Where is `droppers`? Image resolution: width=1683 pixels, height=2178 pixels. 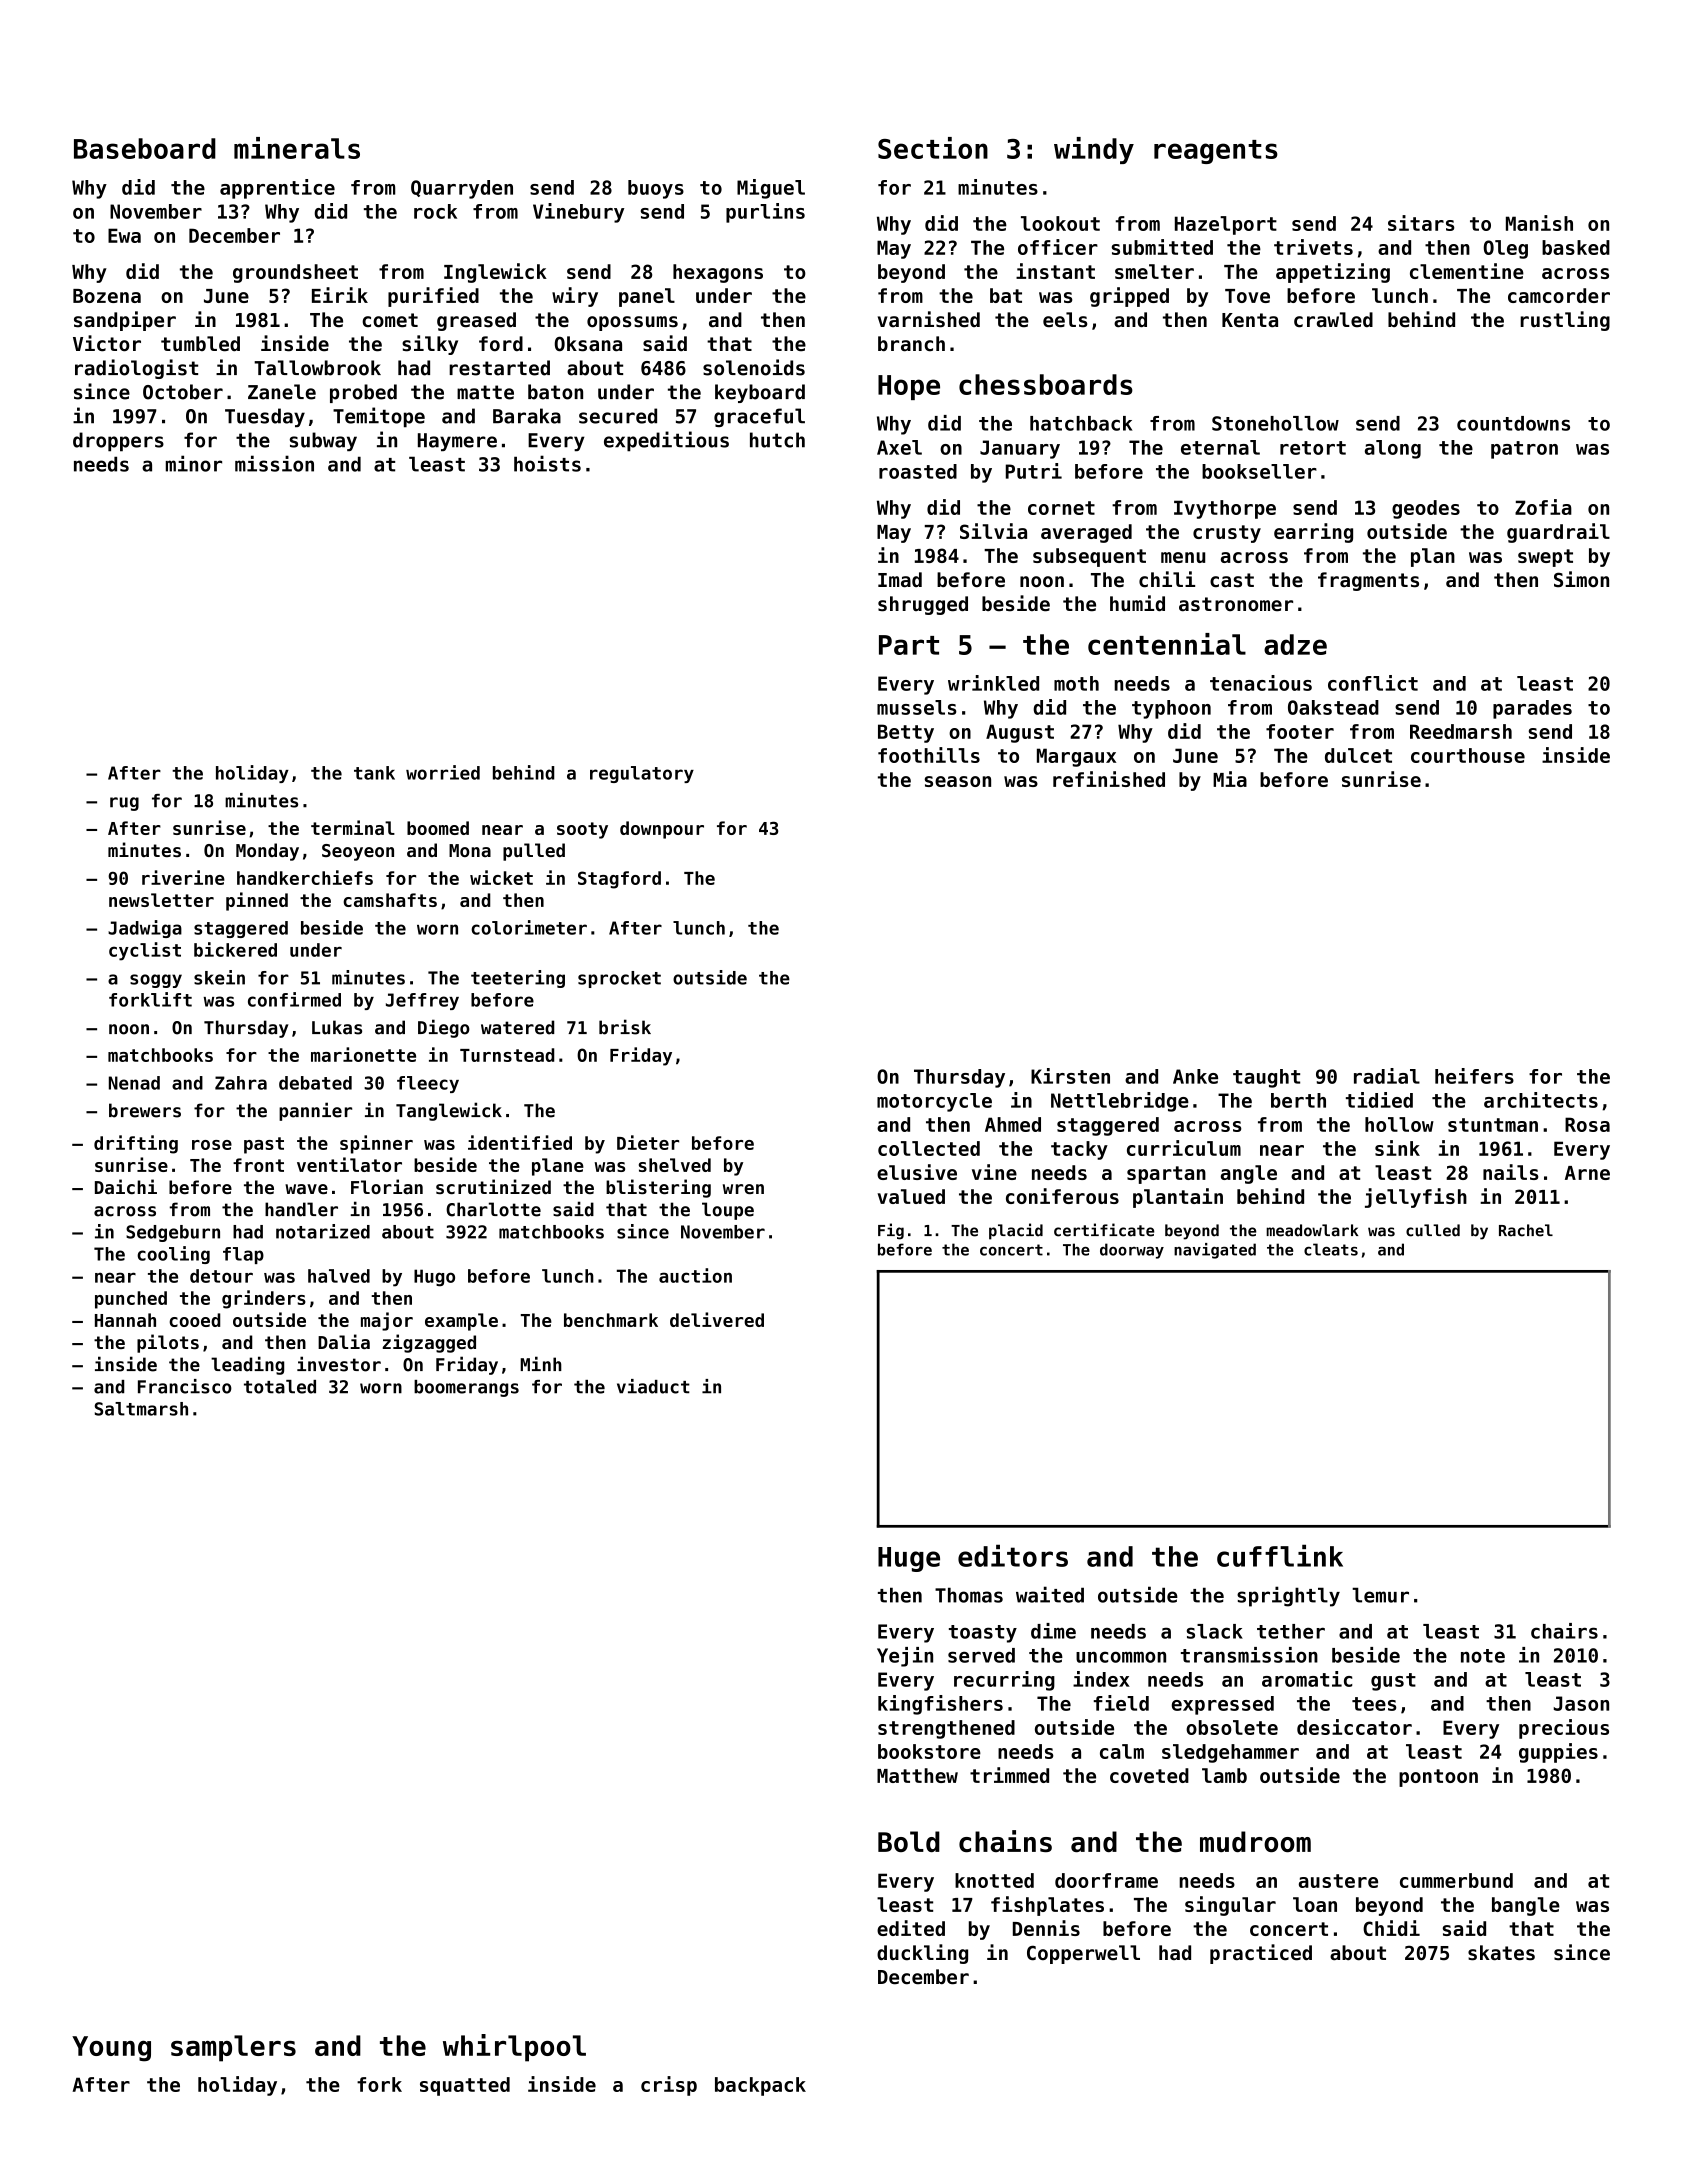
droppers is located at coordinates (118, 442).
